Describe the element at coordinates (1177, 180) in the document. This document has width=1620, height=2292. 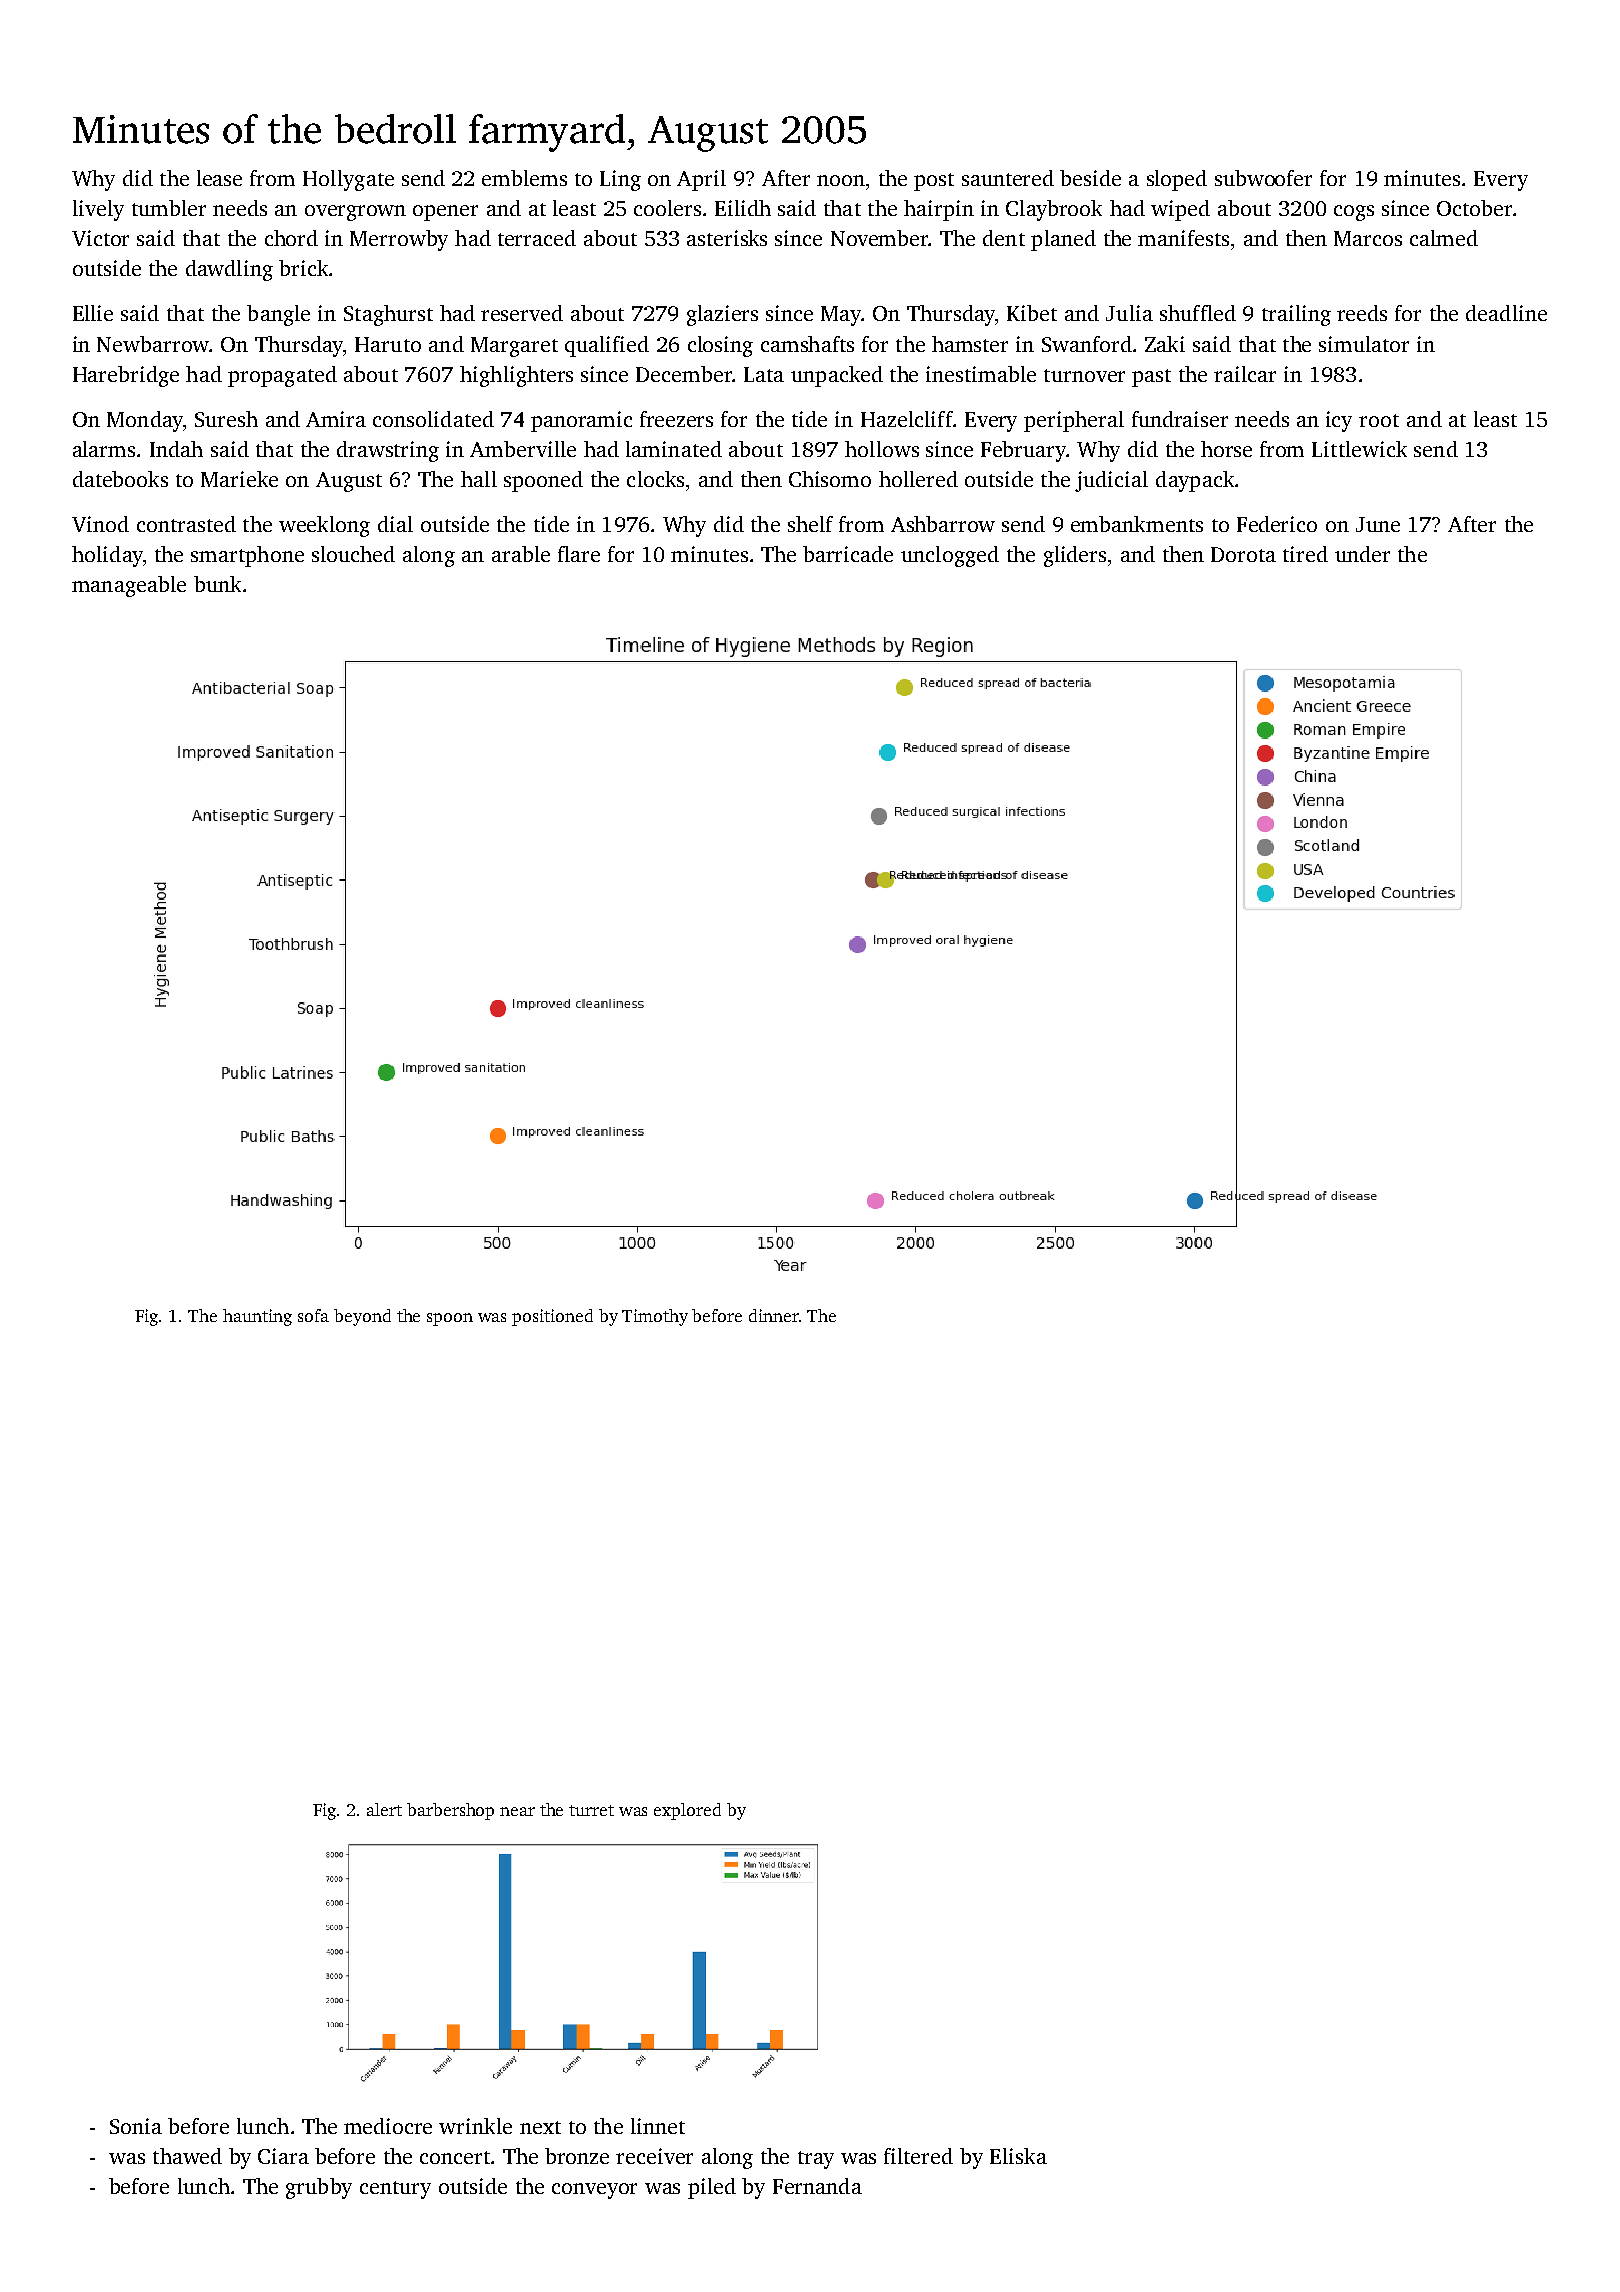
I see `sloped` at that location.
